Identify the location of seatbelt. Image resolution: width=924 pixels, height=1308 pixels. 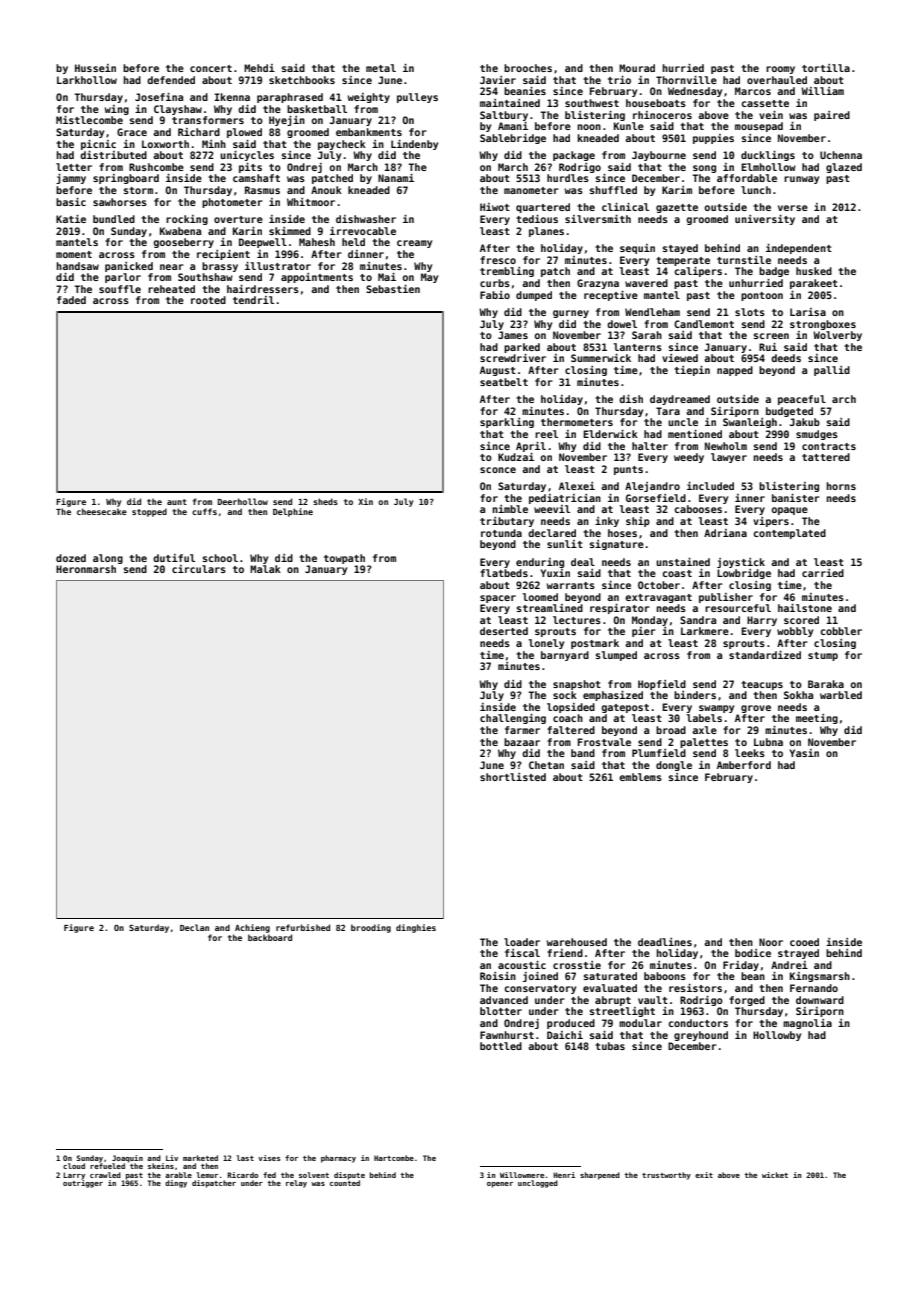
(504, 382).
